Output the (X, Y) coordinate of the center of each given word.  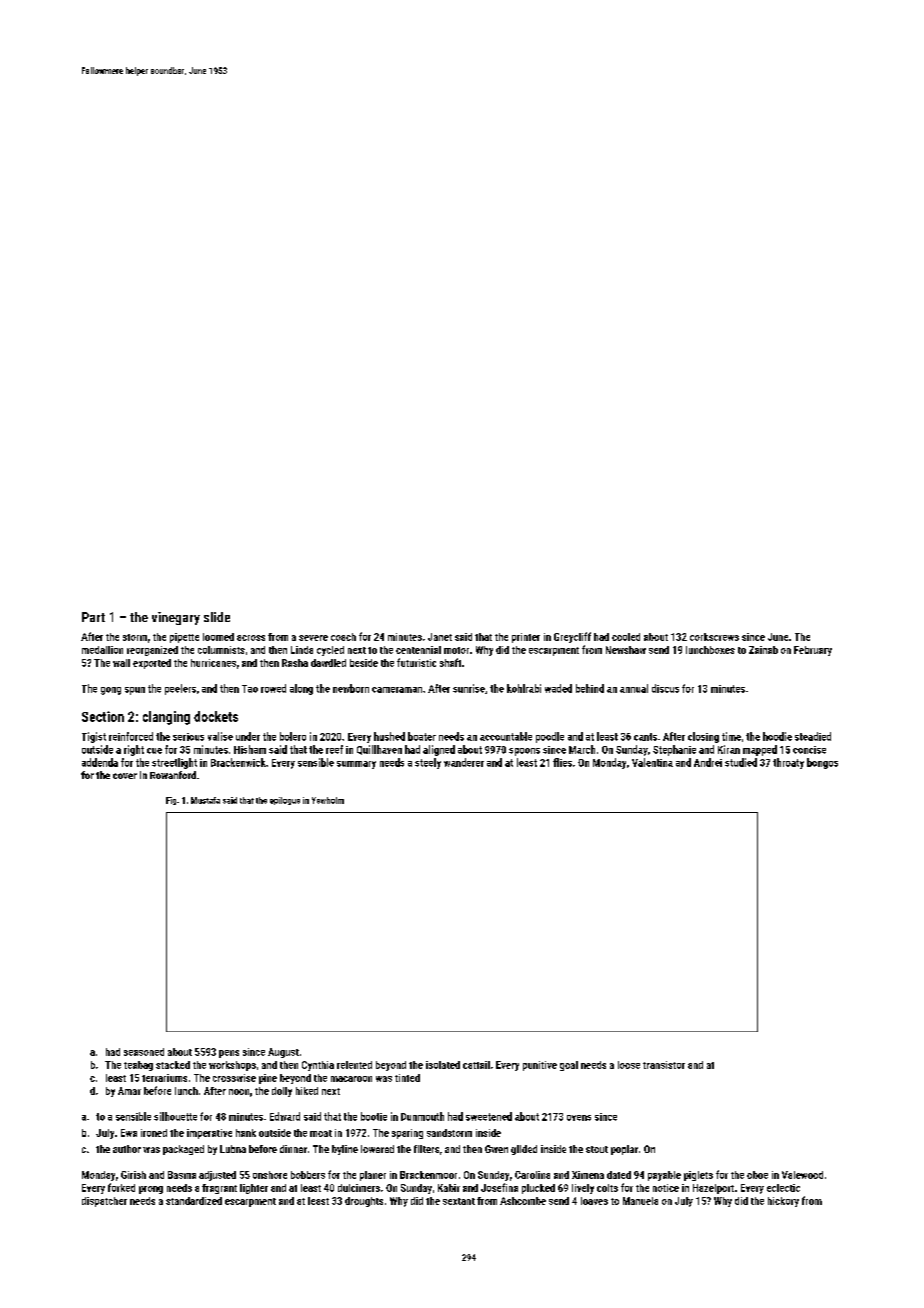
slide (217, 617)
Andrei (708, 762)
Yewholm (328, 800)
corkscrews (714, 637)
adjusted (217, 1176)
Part (93, 617)
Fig (171, 801)
